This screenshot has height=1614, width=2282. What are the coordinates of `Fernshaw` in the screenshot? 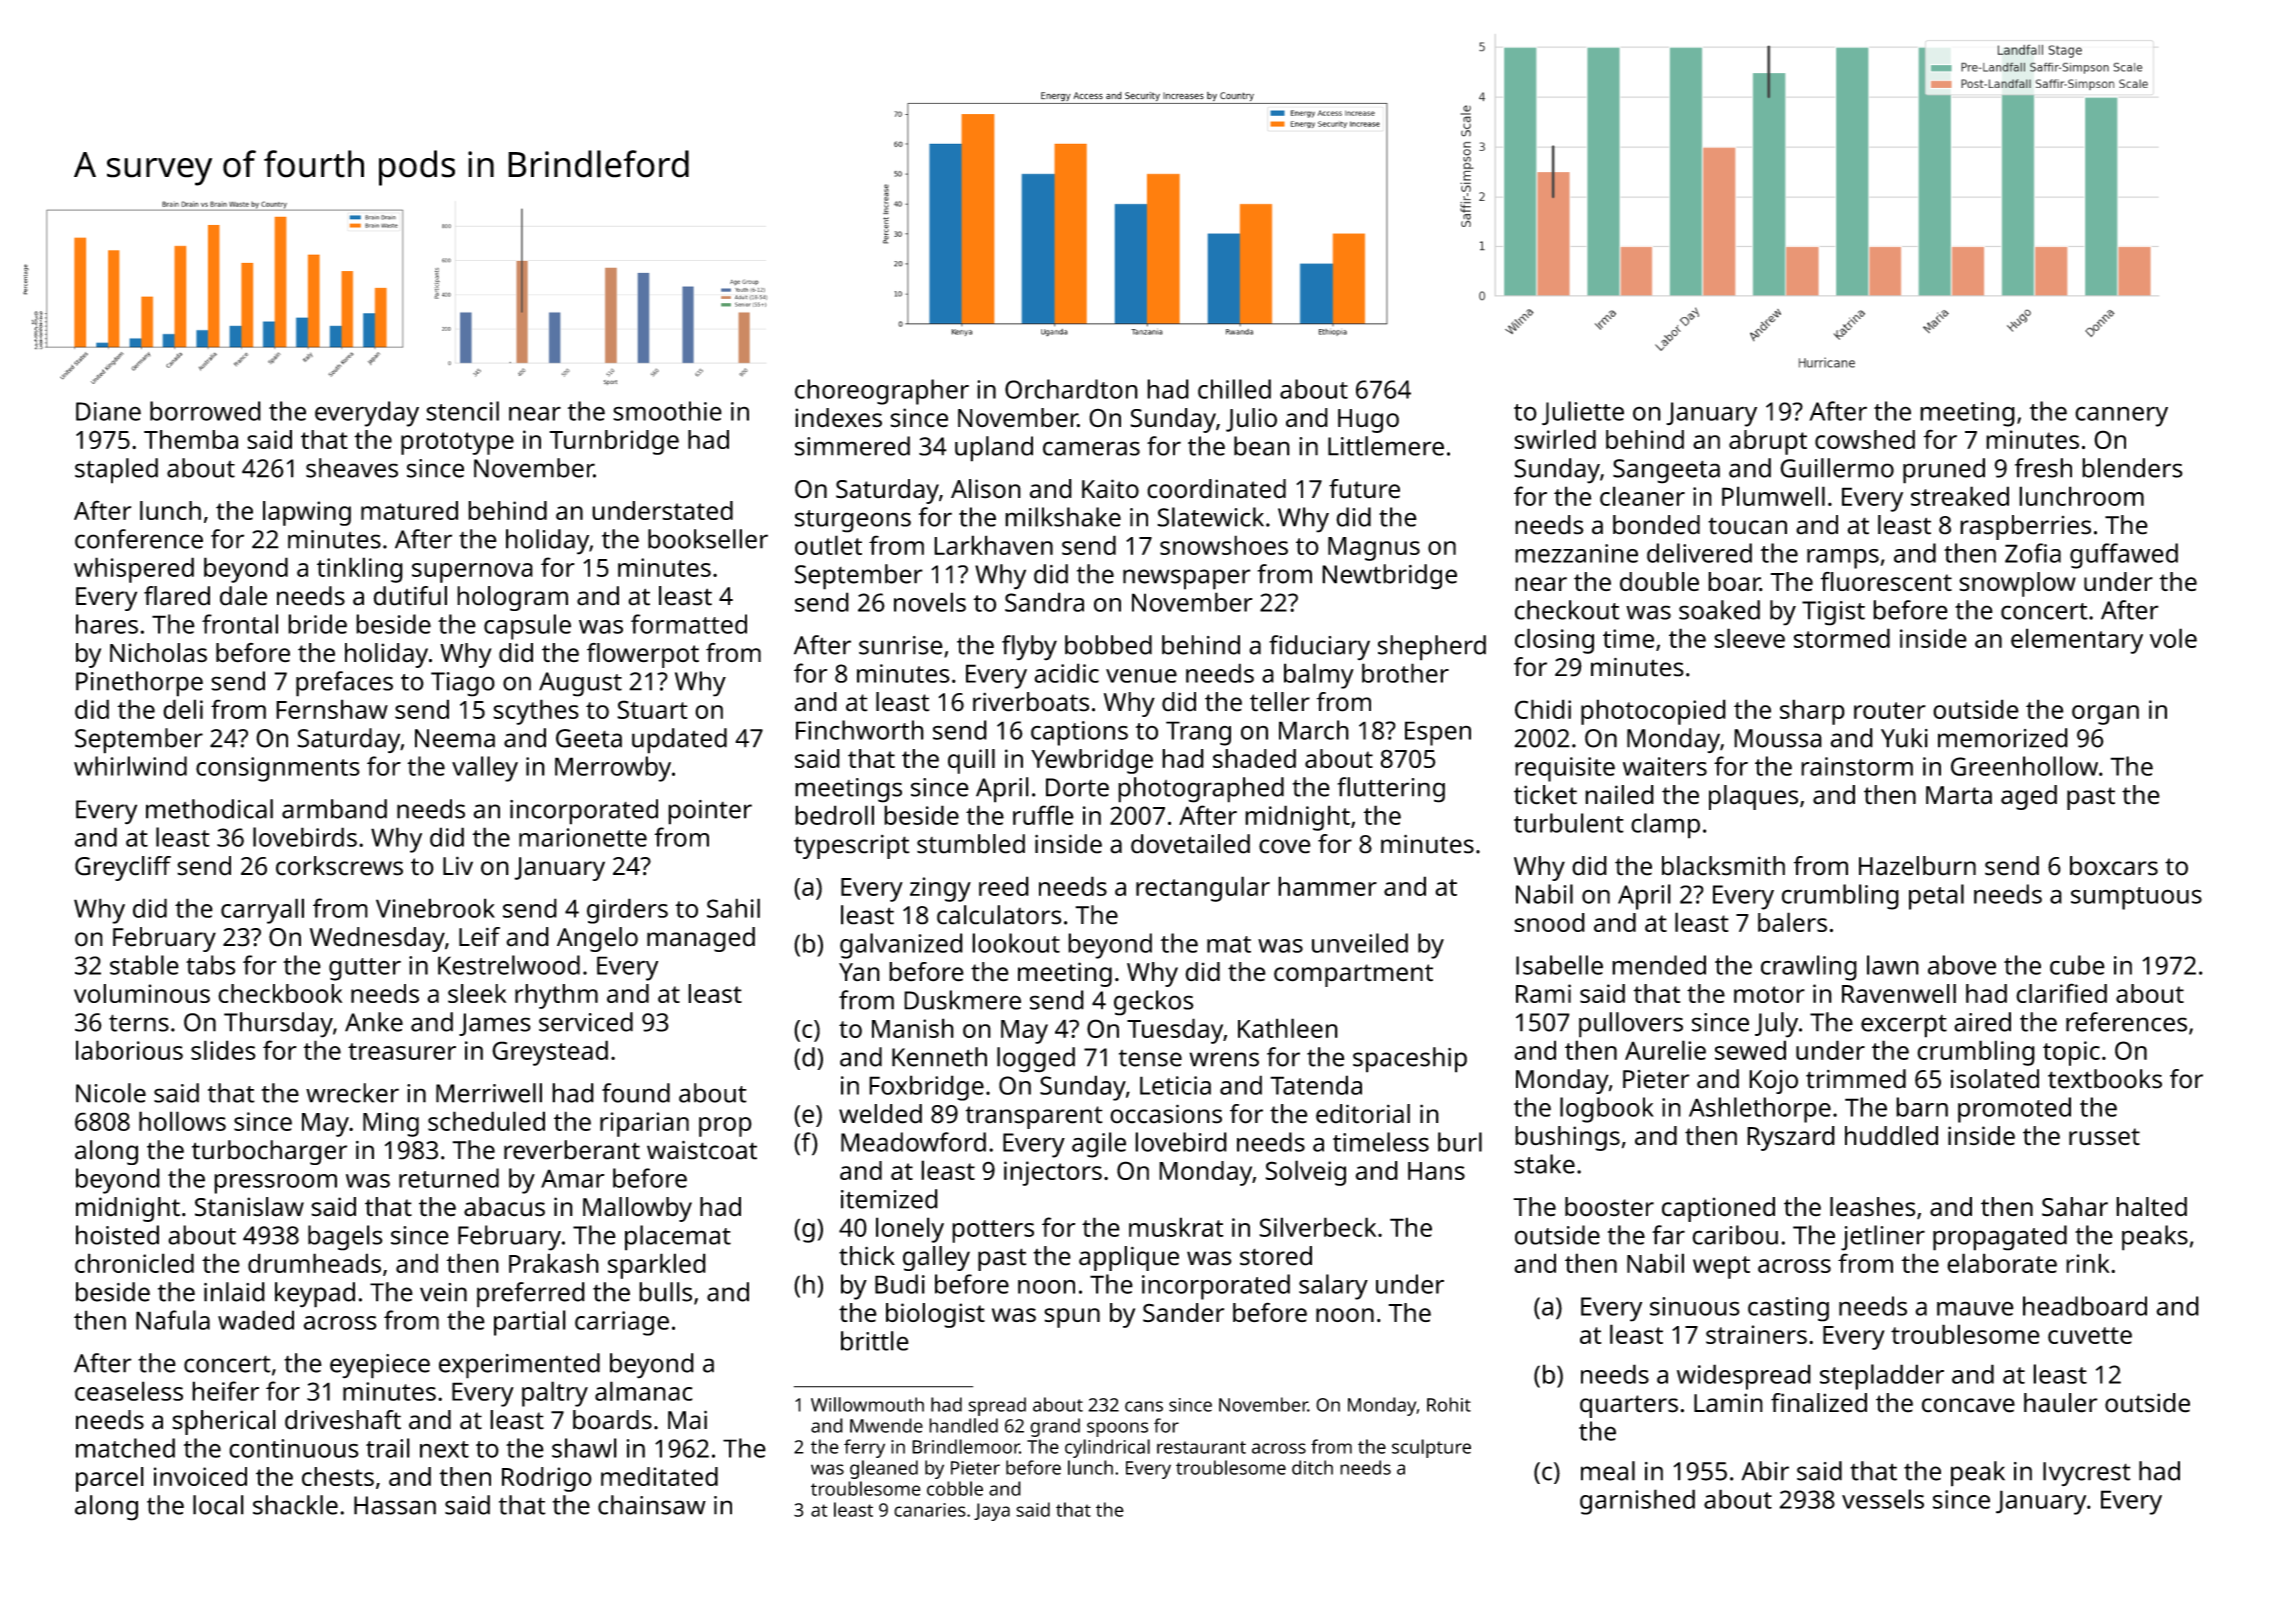 It's located at (332, 709).
